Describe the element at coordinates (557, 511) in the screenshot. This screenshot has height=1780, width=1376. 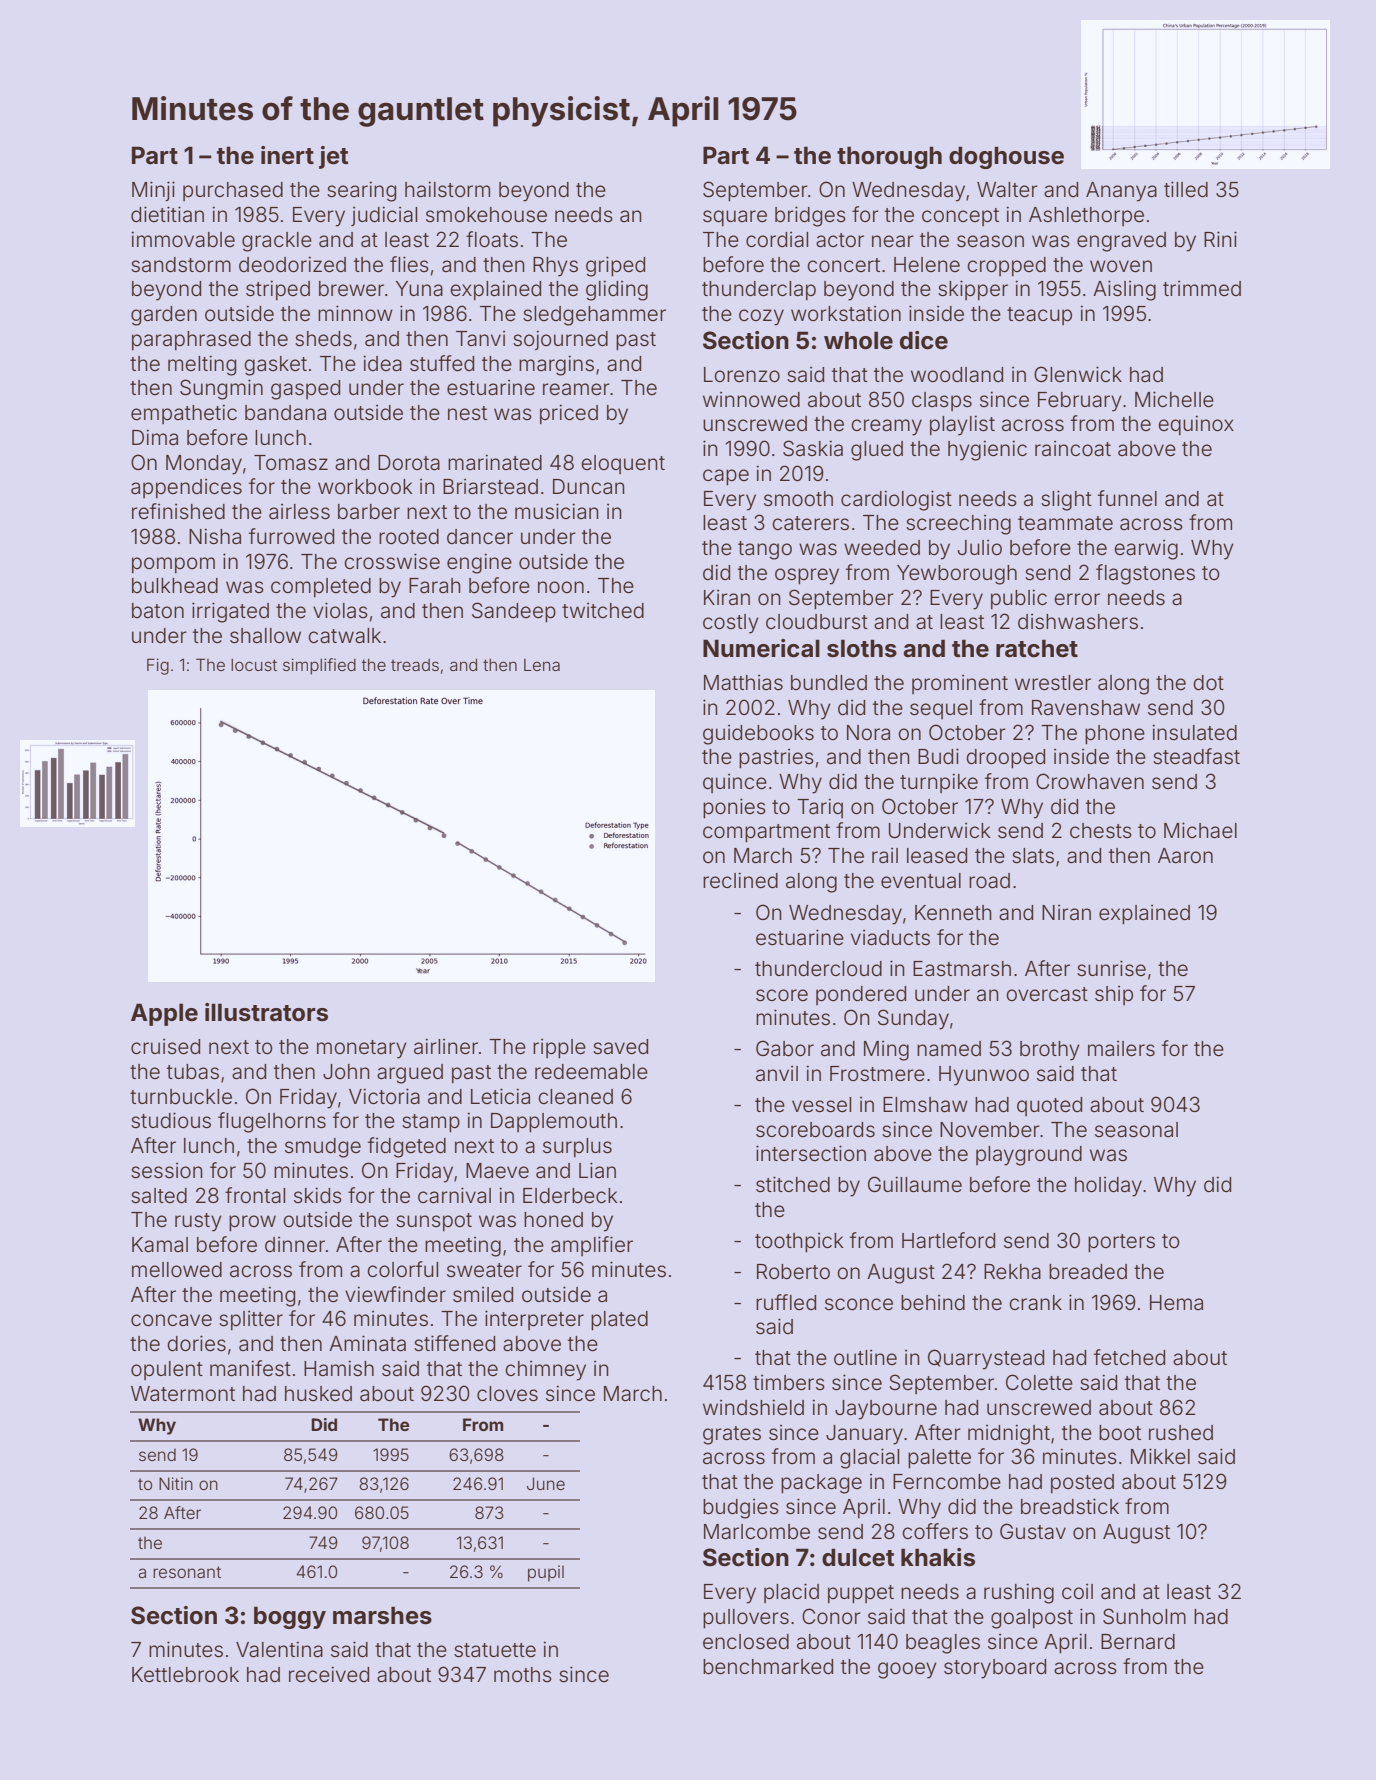
I see `musician` at that location.
